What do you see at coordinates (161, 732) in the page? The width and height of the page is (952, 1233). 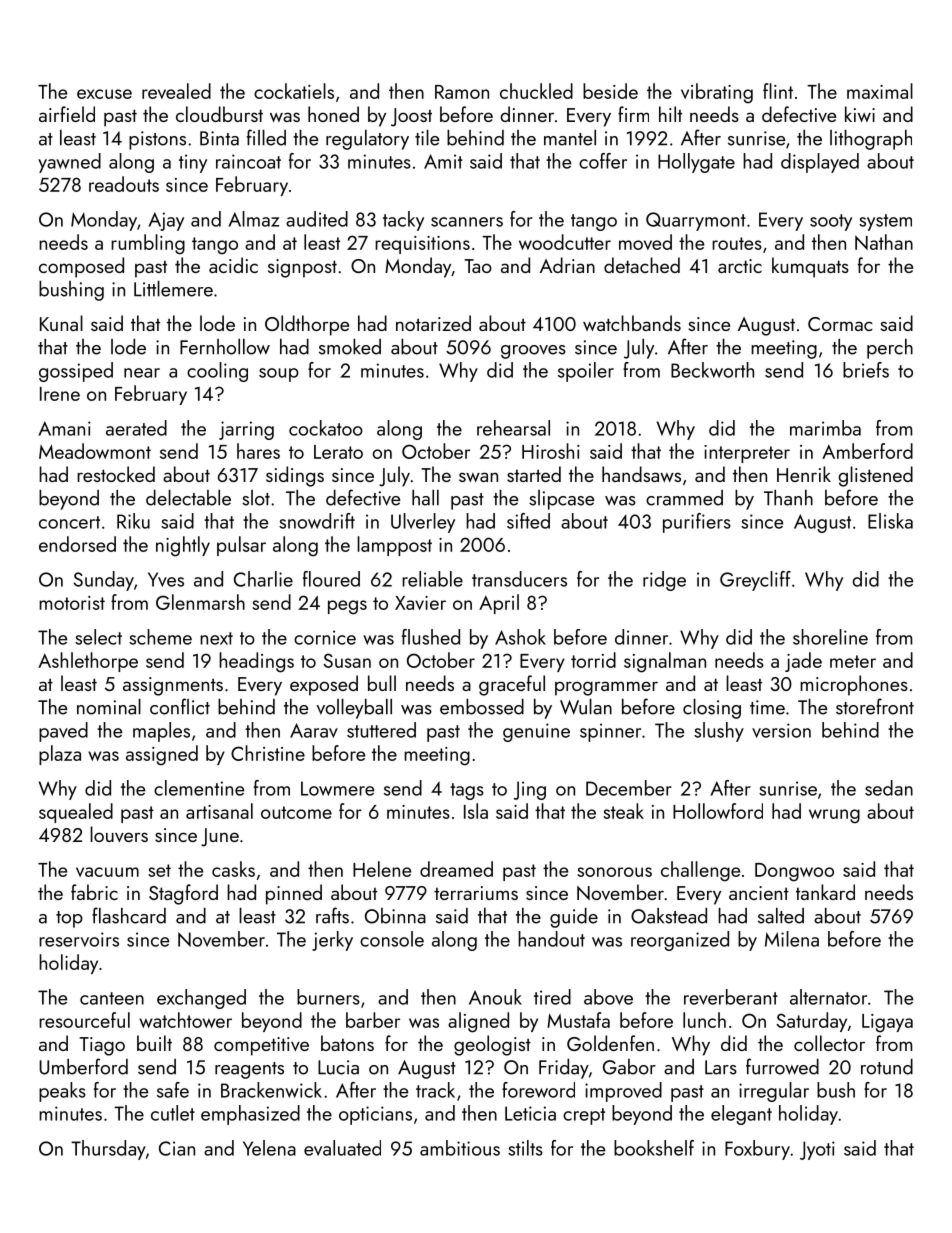 I see `maples` at bounding box center [161, 732].
